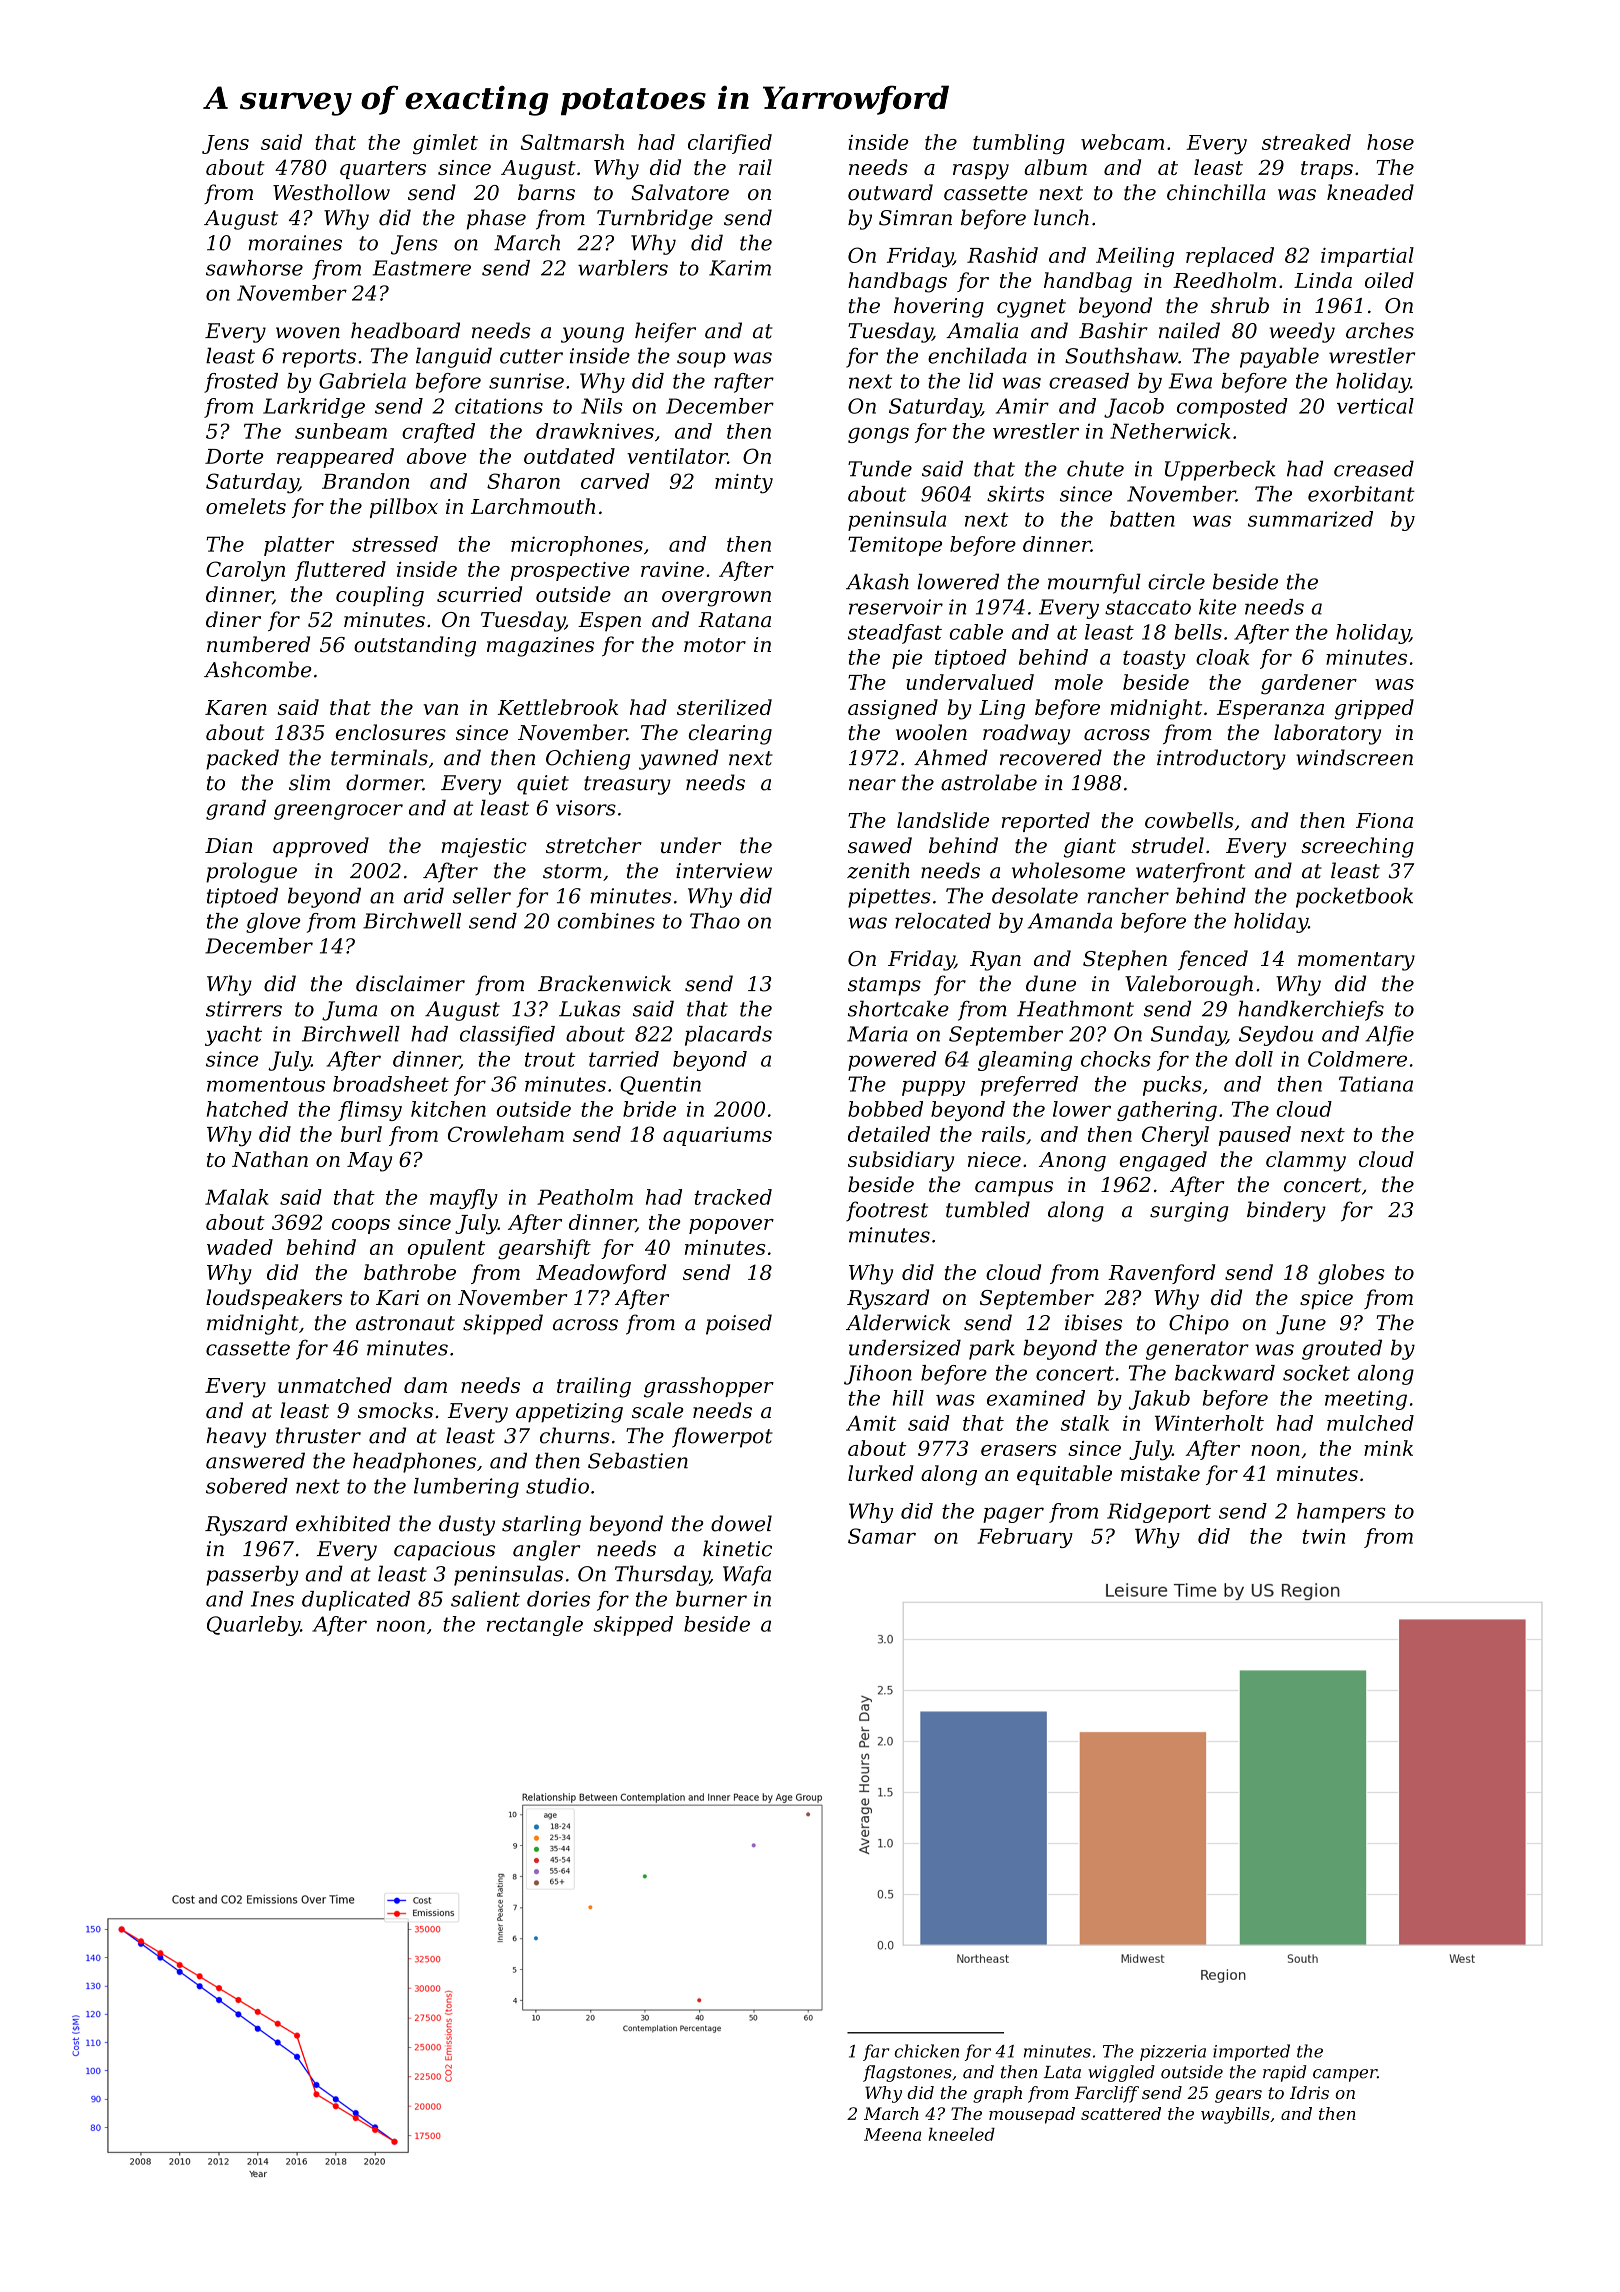  What do you see at coordinates (254, 268) in the document?
I see `sawhorse` at bounding box center [254, 268].
